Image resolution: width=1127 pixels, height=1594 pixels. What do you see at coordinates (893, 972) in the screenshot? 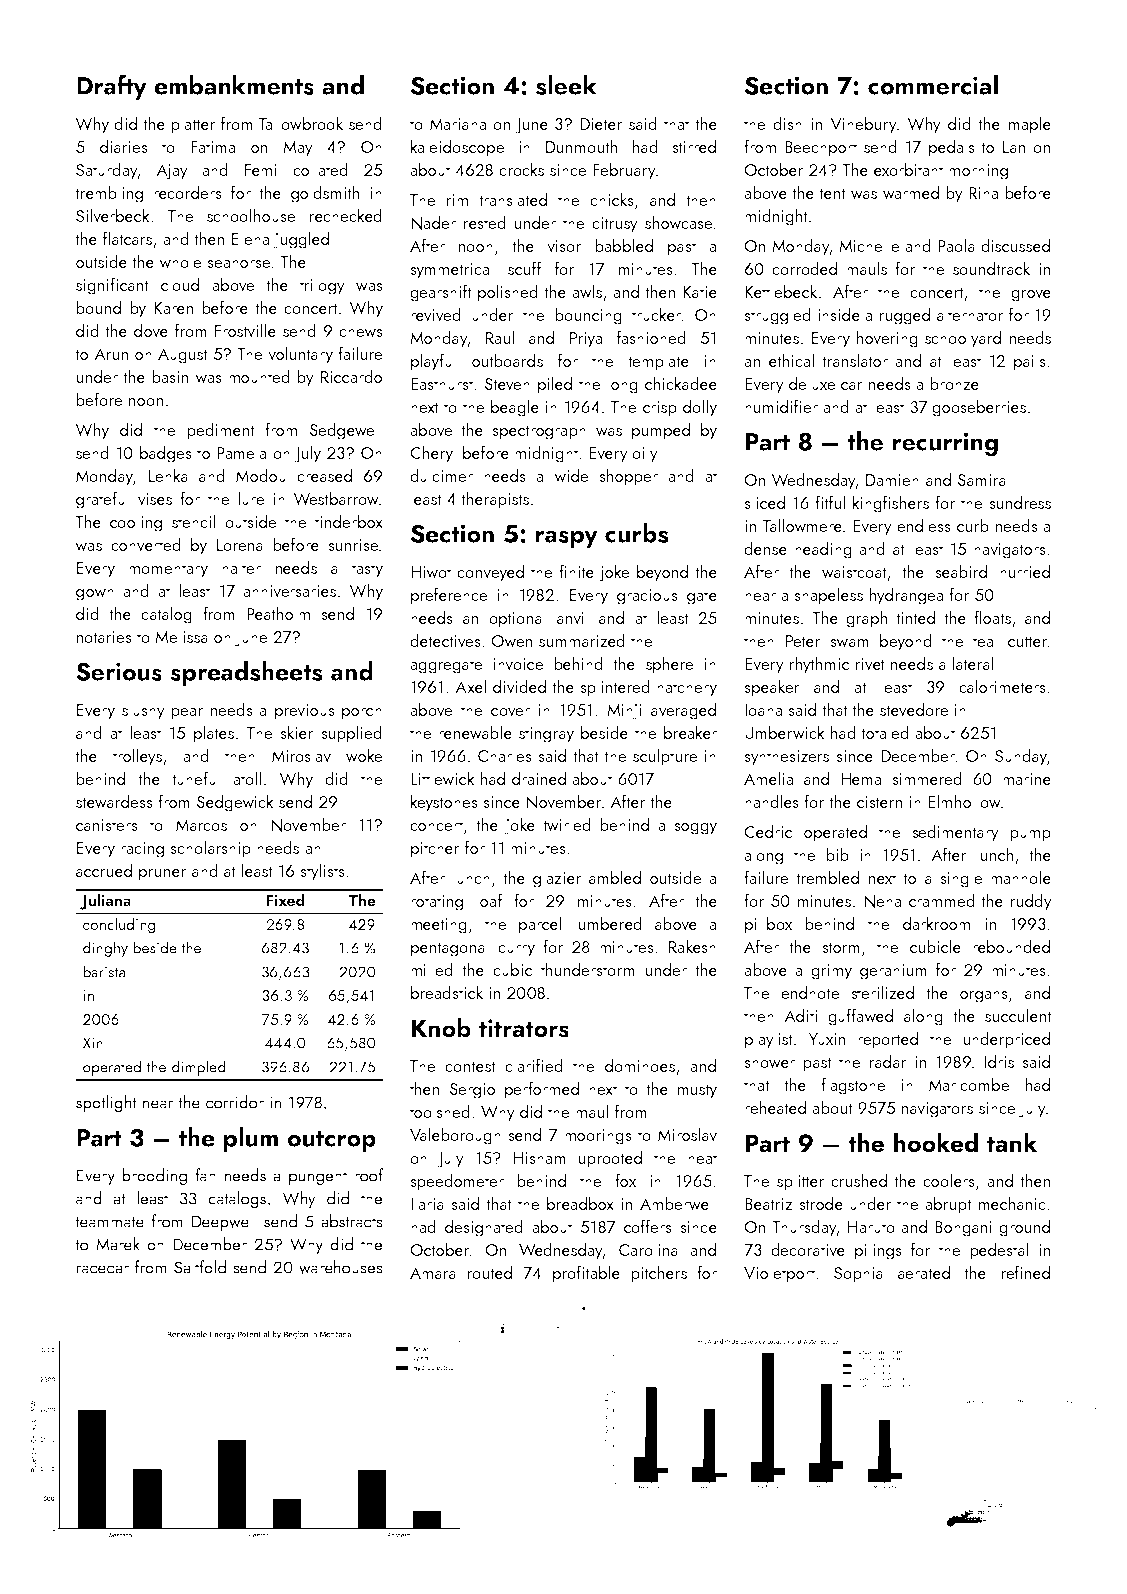
I see `geranium` at bounding box center [893, 972].
